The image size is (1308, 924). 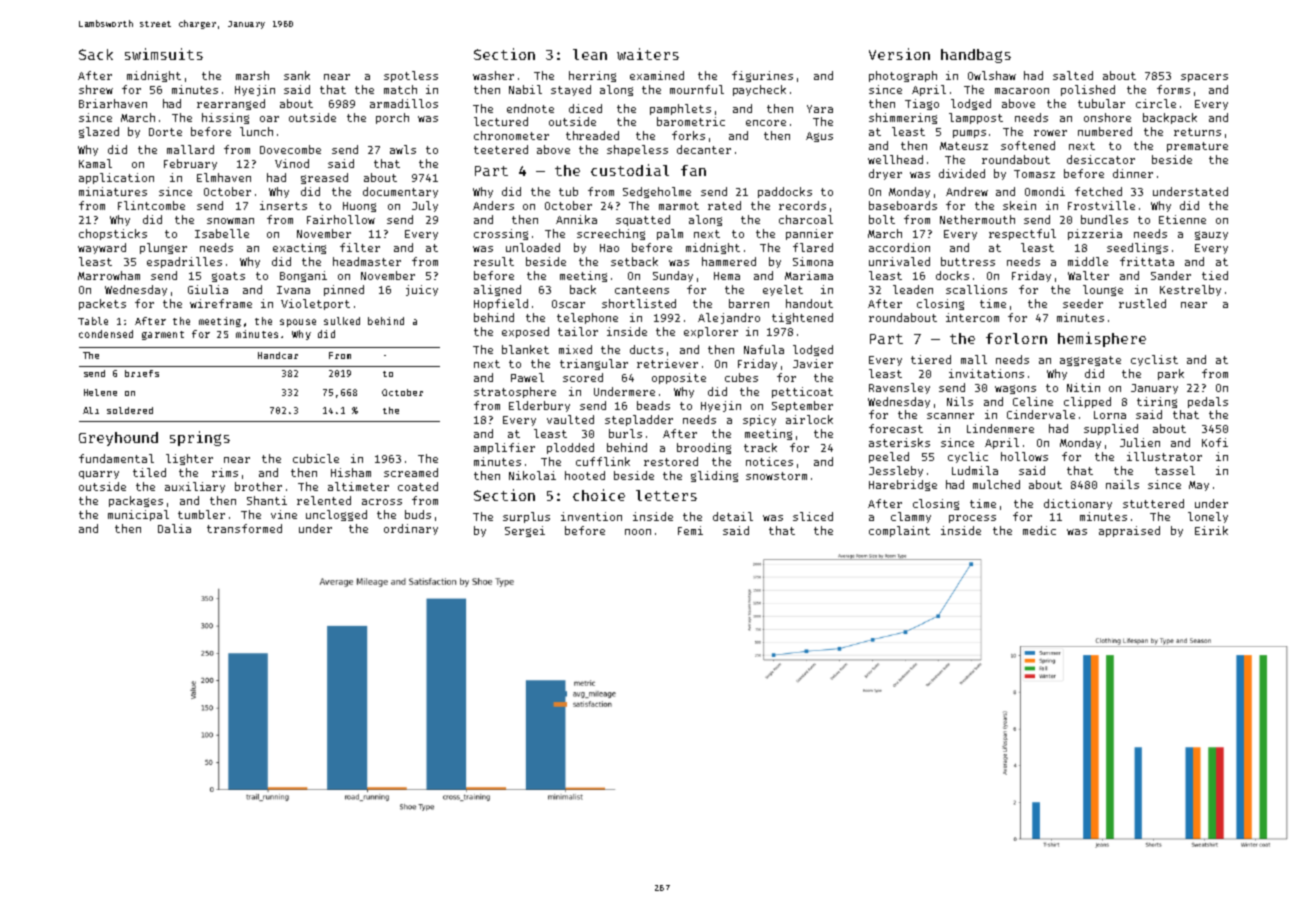 What do you see at coordinates (244, 528) in the image?
I see `transformed` at bounding box center [244, 528].
